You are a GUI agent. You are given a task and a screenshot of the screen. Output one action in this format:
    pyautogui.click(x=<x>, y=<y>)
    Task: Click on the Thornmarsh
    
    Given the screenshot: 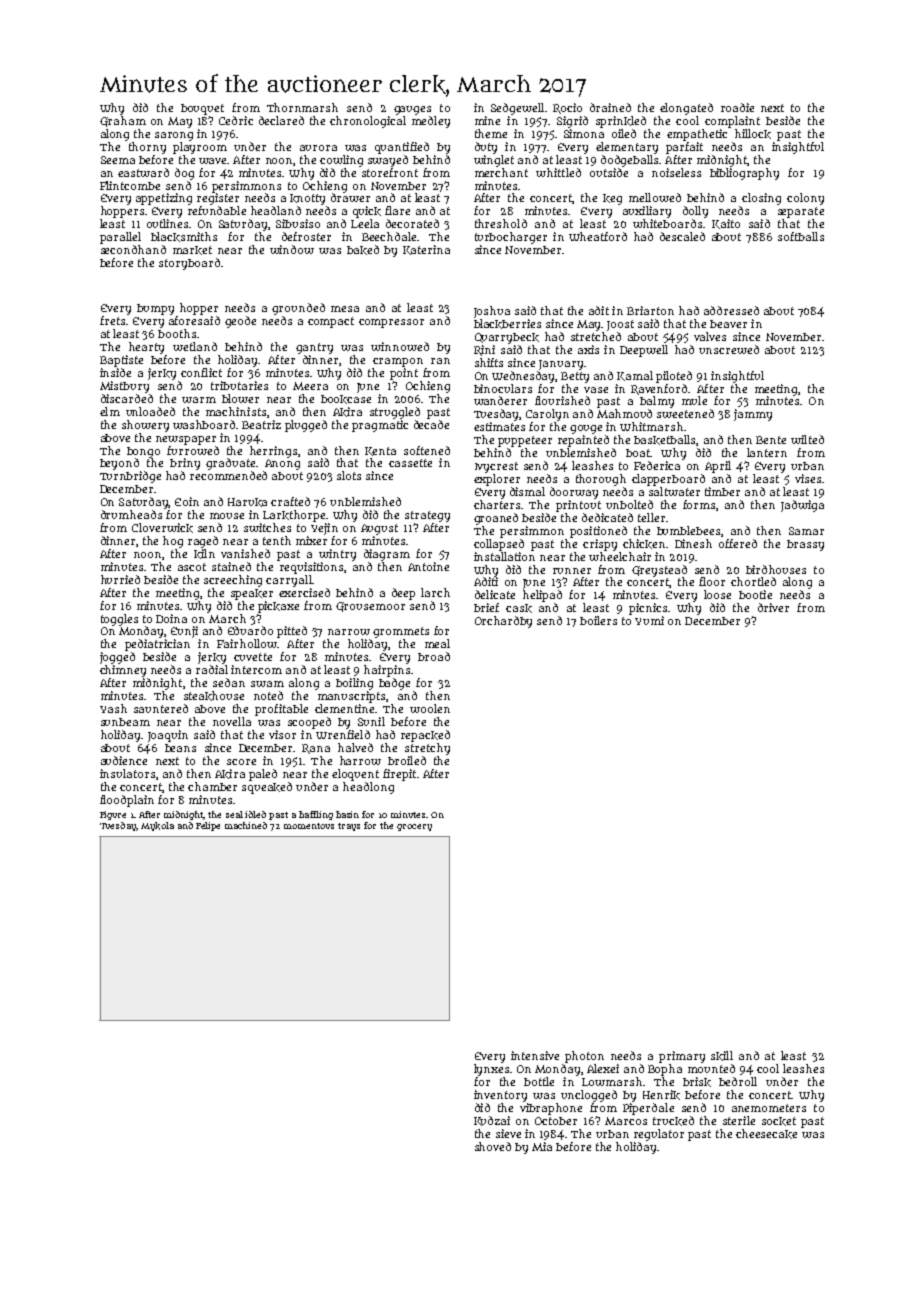 What is the action you would take?
    pyautogui.click(x=302, y=107)
